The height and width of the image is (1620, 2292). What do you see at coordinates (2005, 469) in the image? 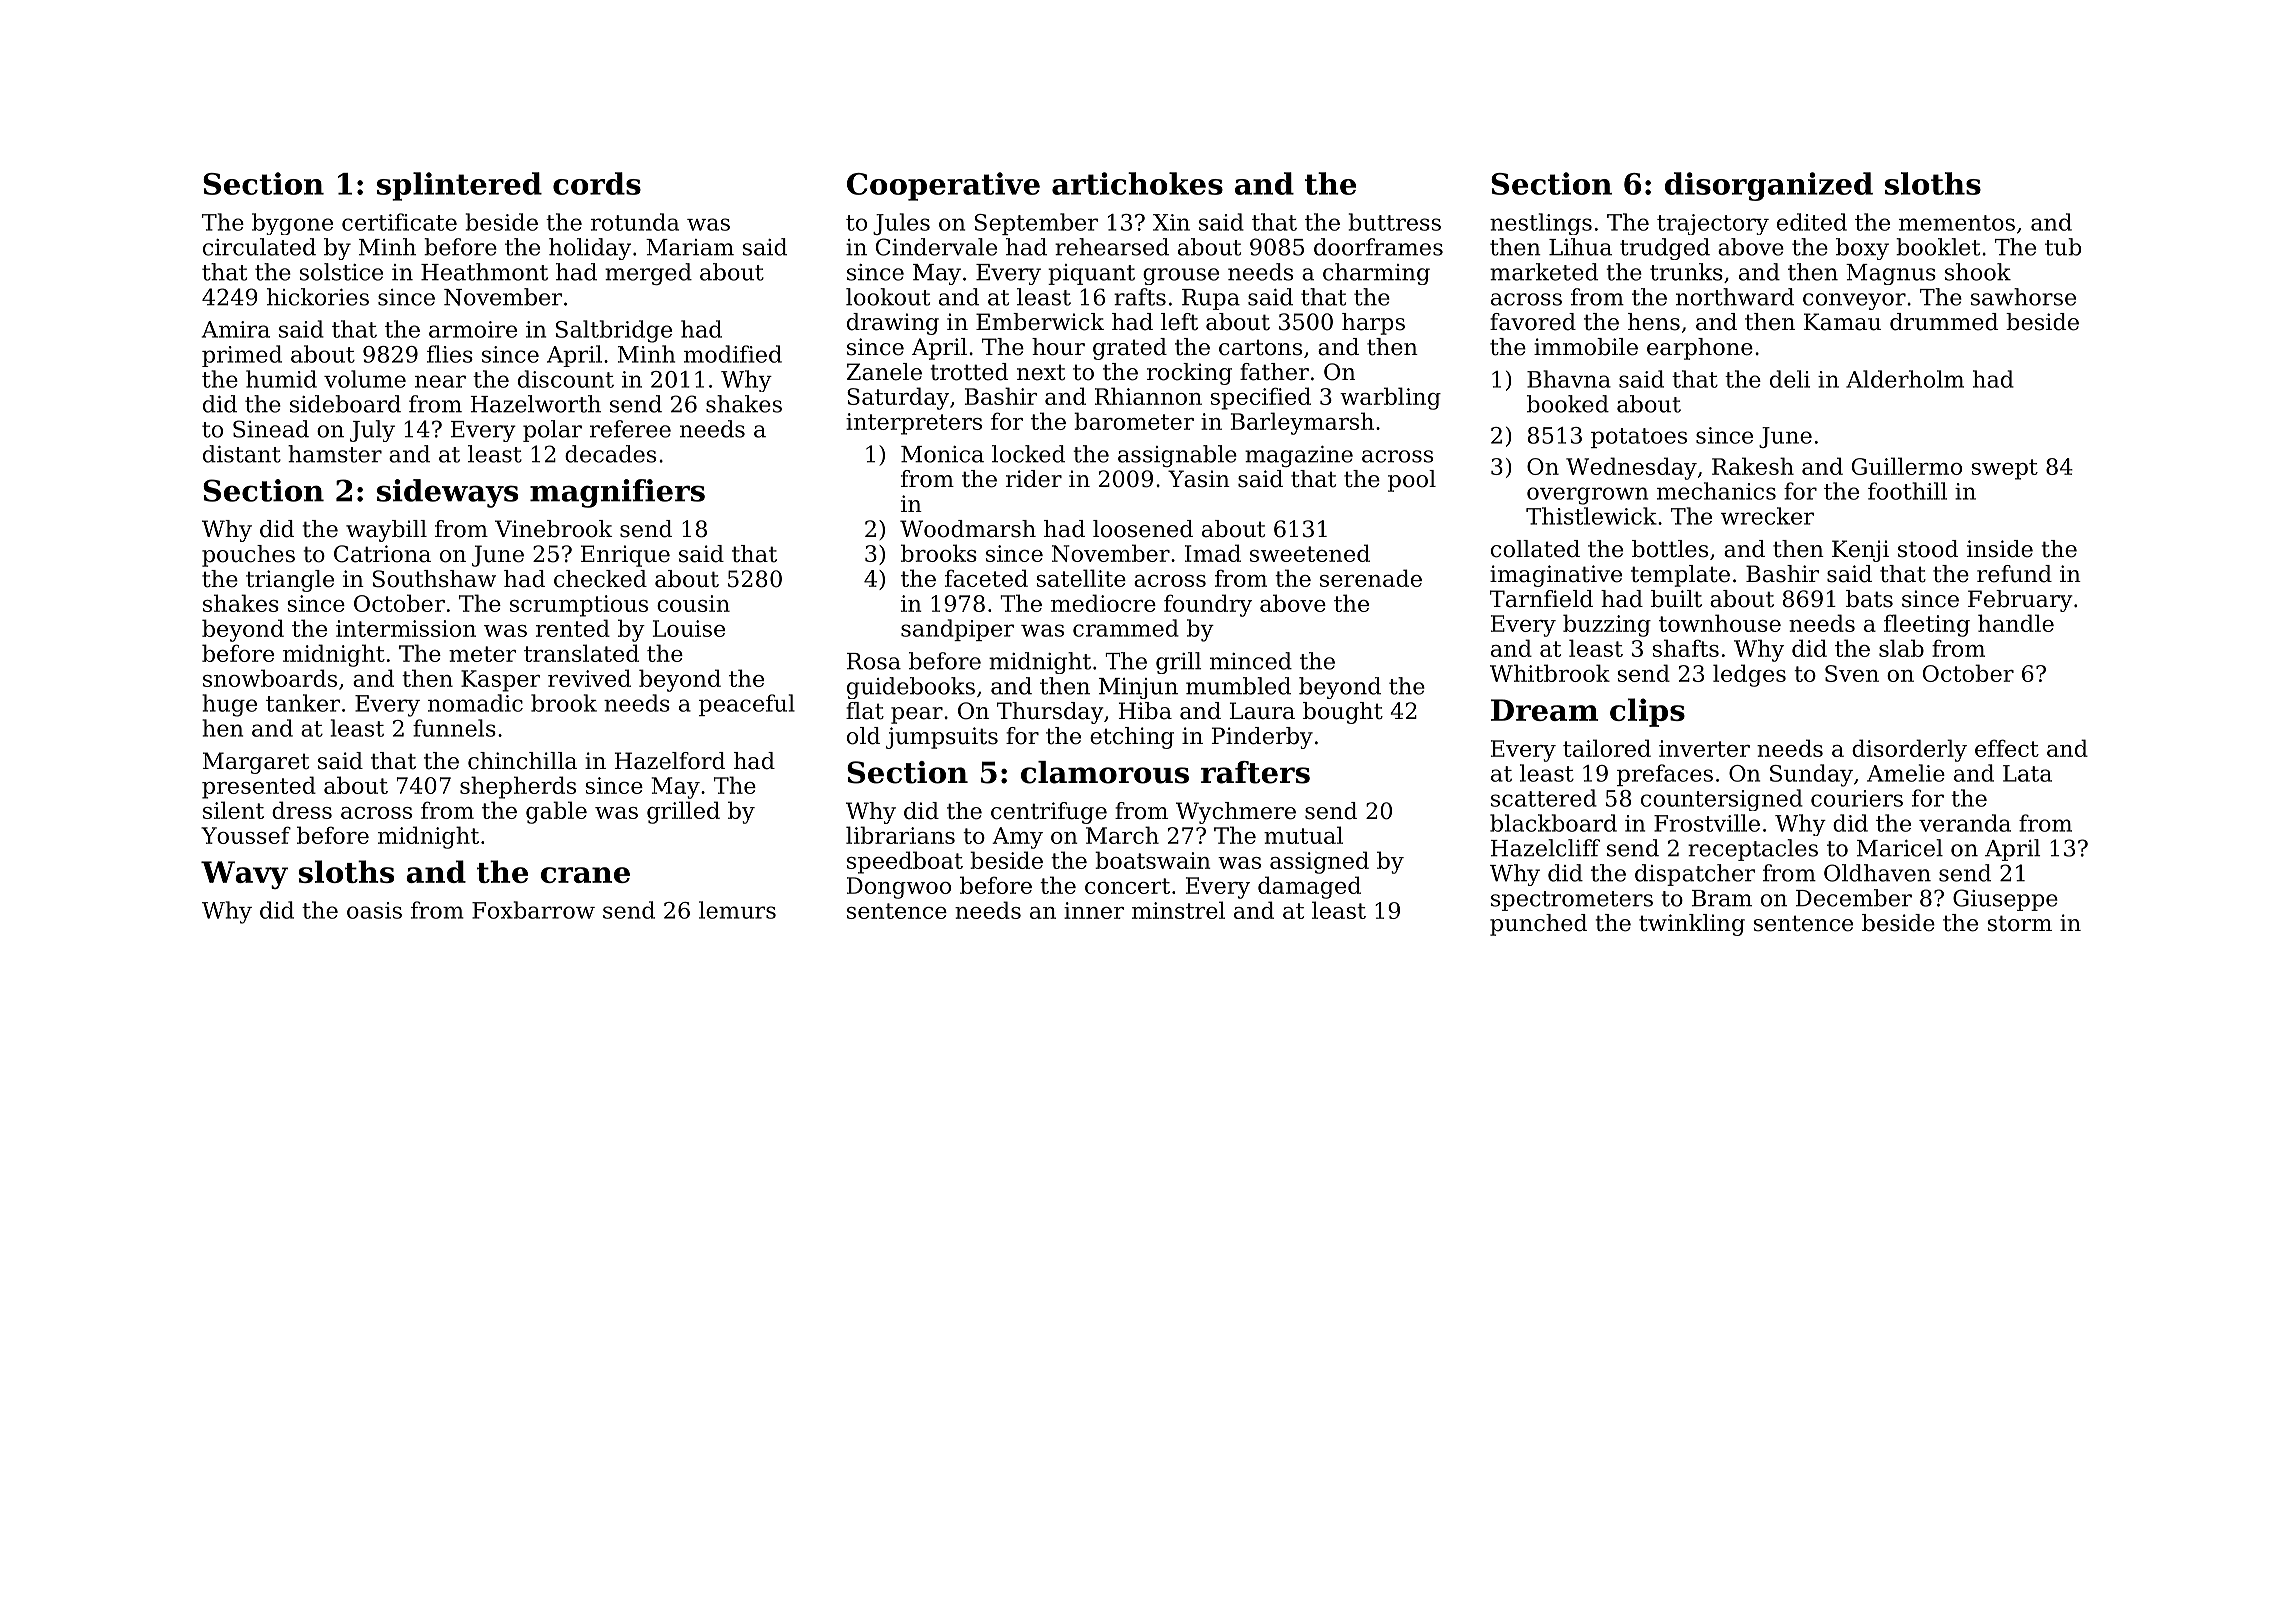
I see `swept` at bounding box center [2005, 469].
